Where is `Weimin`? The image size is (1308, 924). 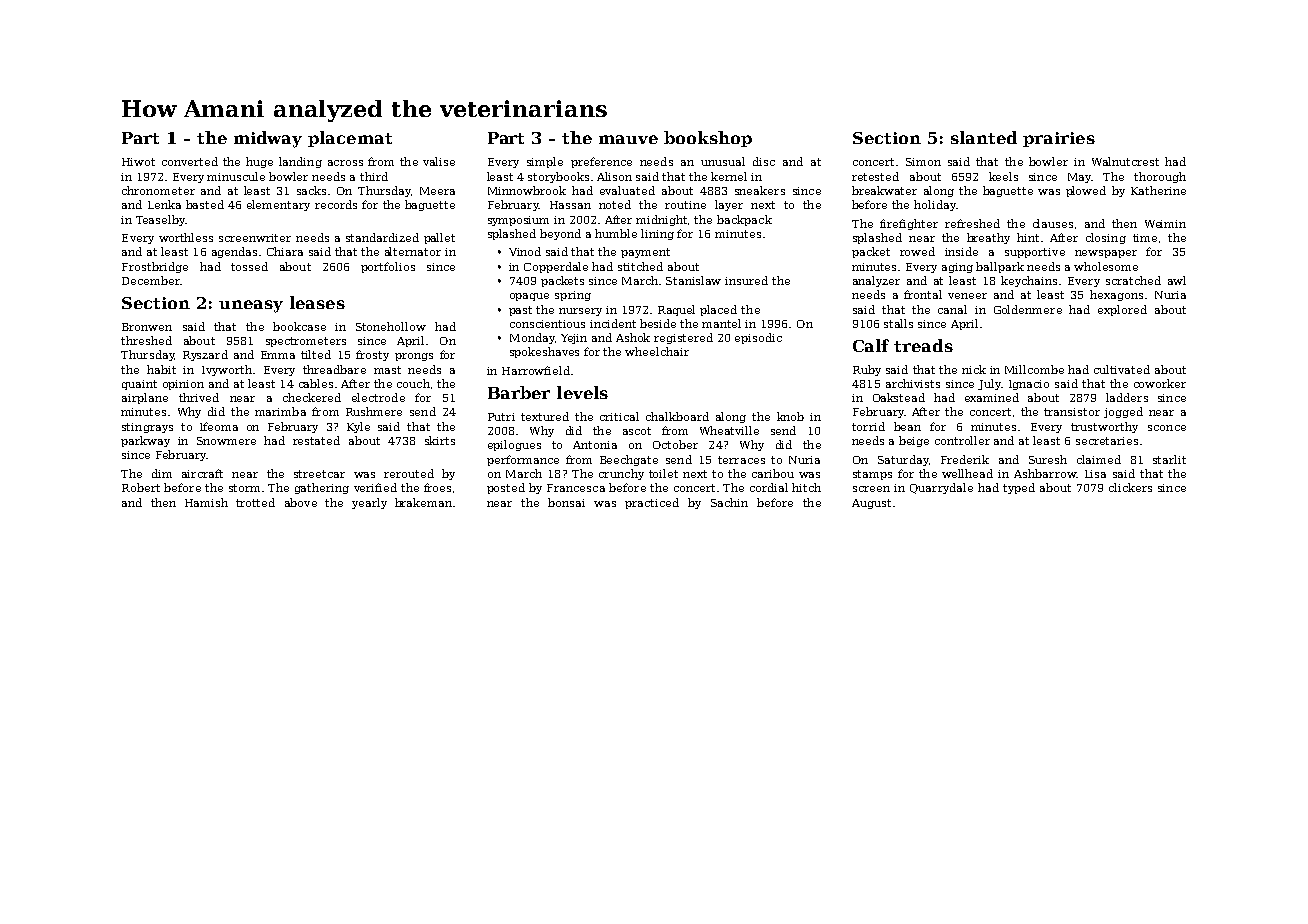
Weimin is located at coordinates (1165, 224).
